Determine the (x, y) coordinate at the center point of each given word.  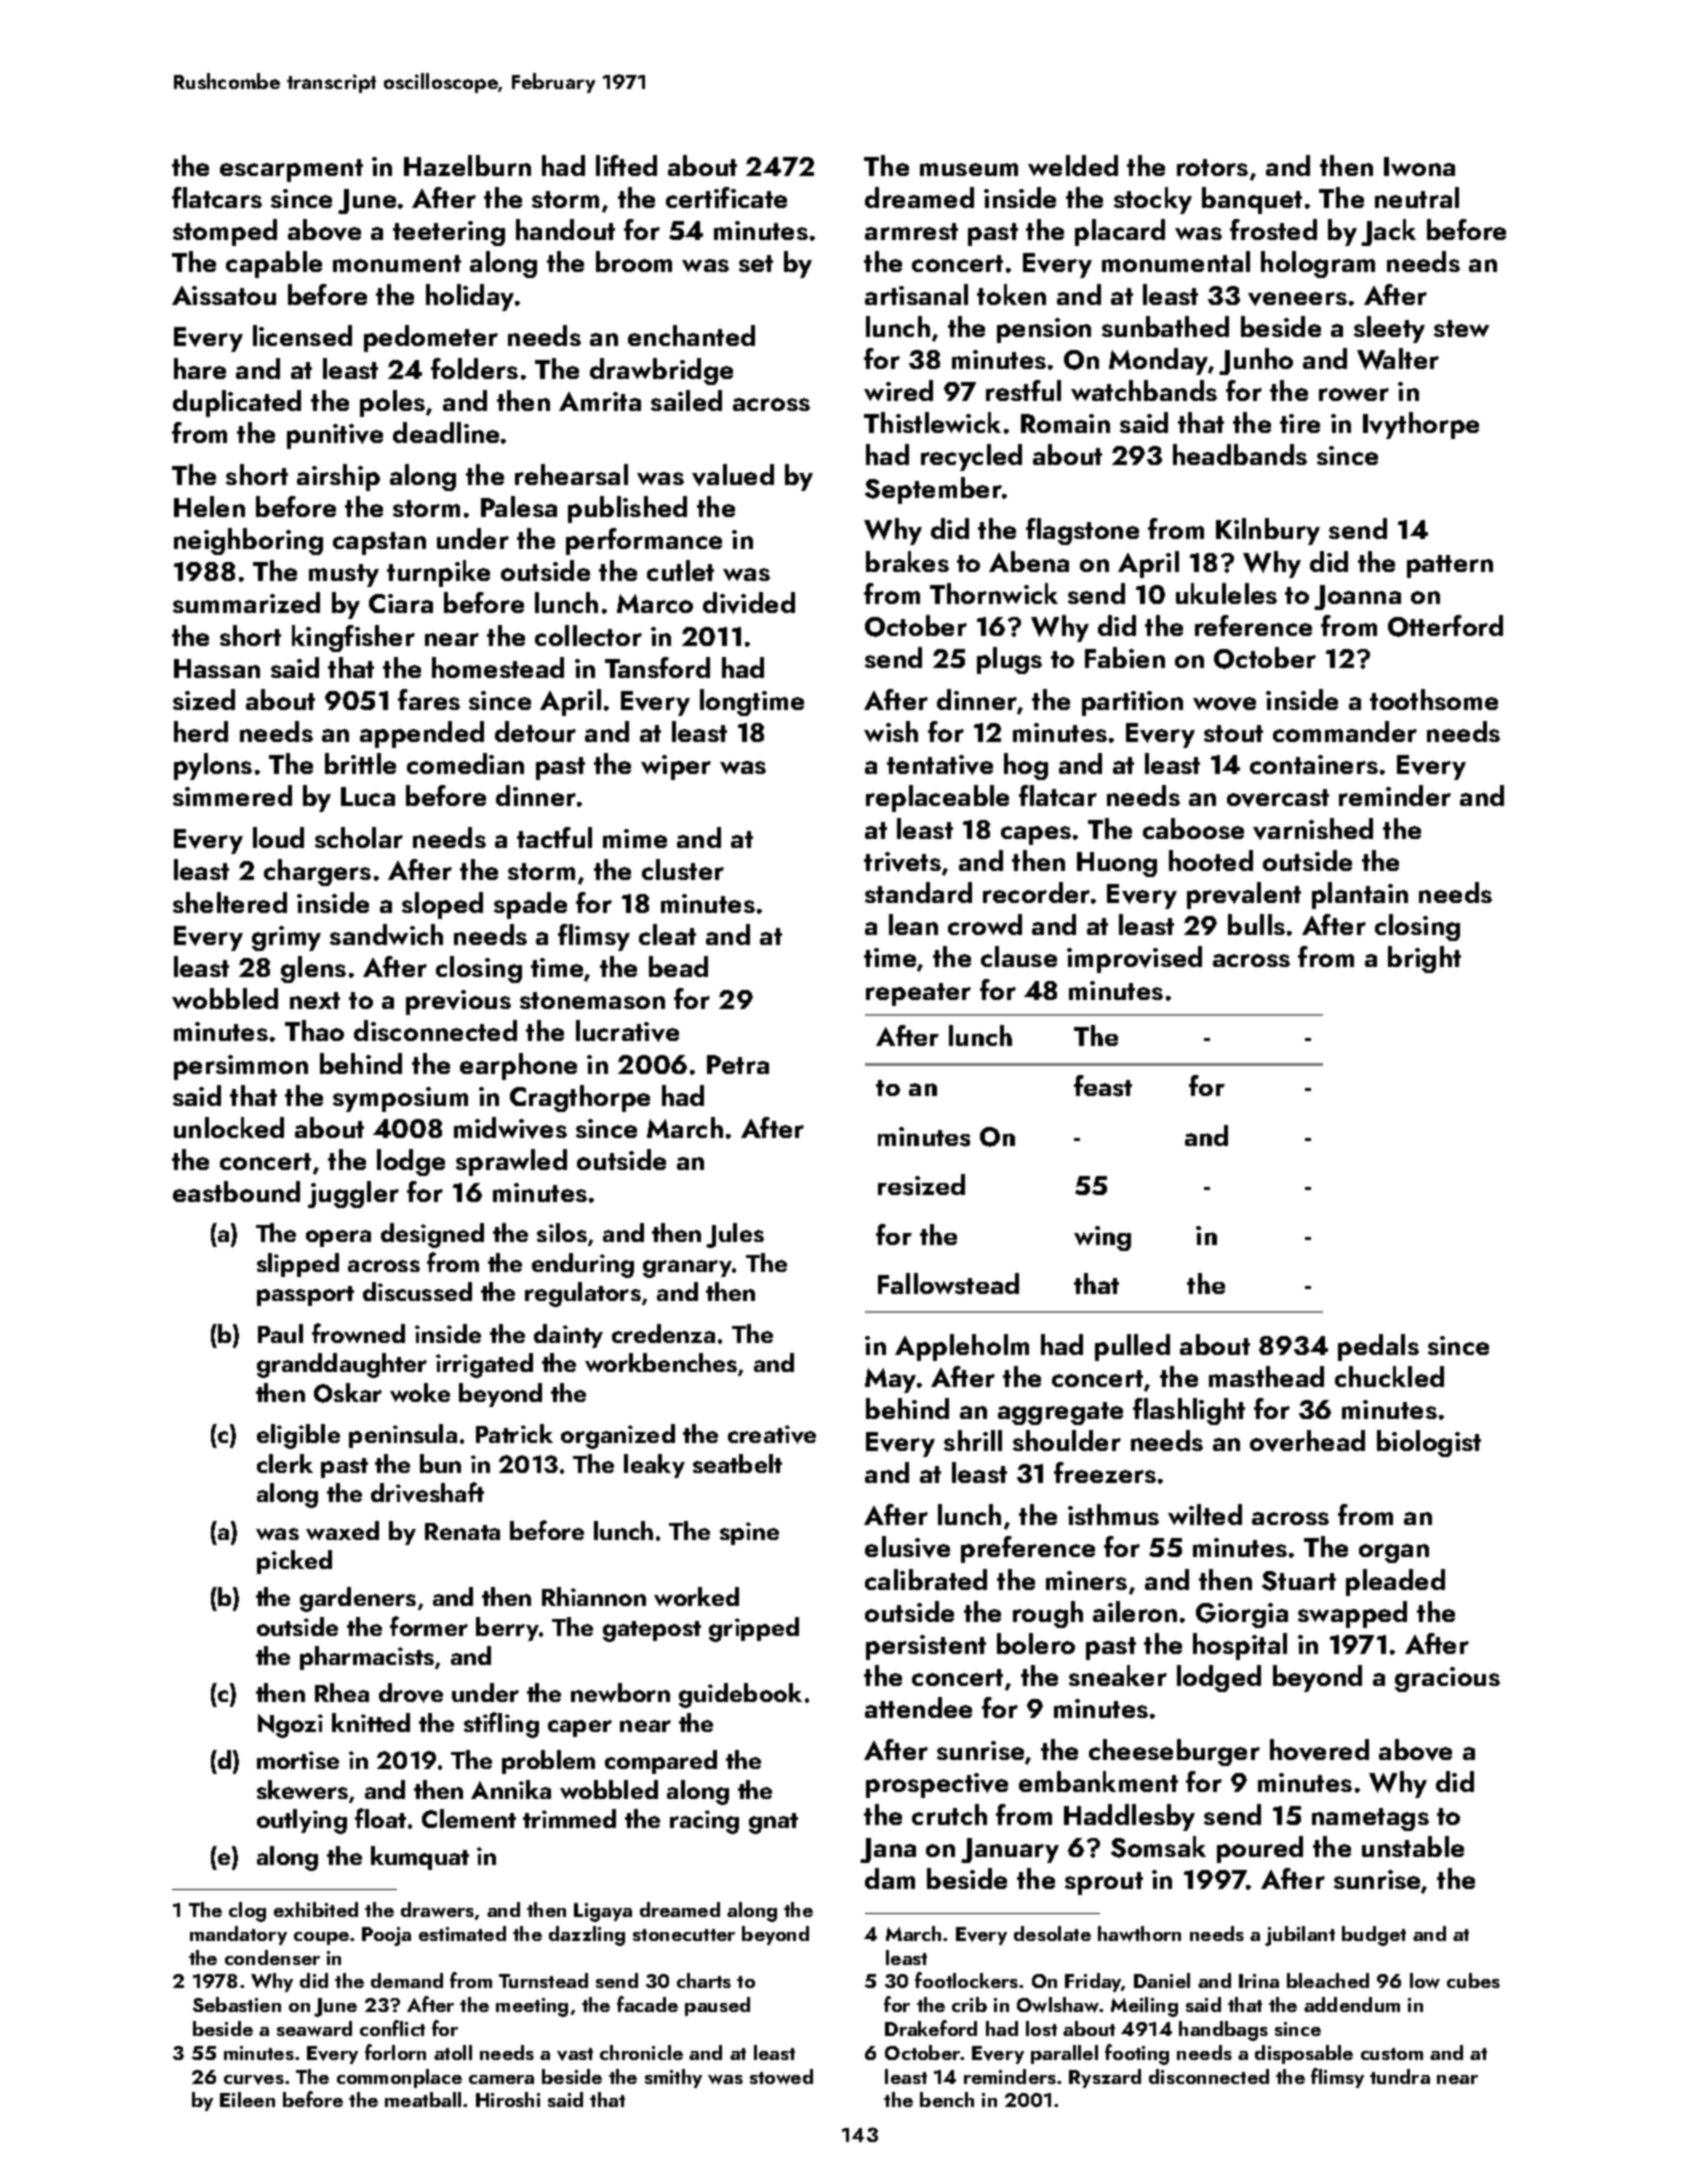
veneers (1297, 299)
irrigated (484, 1365)
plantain (1360, 895)
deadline (446, 432)
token (1011, 294)
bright (1424, 959)
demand (407, 1980)
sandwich (386, 934)
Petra (738, 1064)
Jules (735, 1235)
